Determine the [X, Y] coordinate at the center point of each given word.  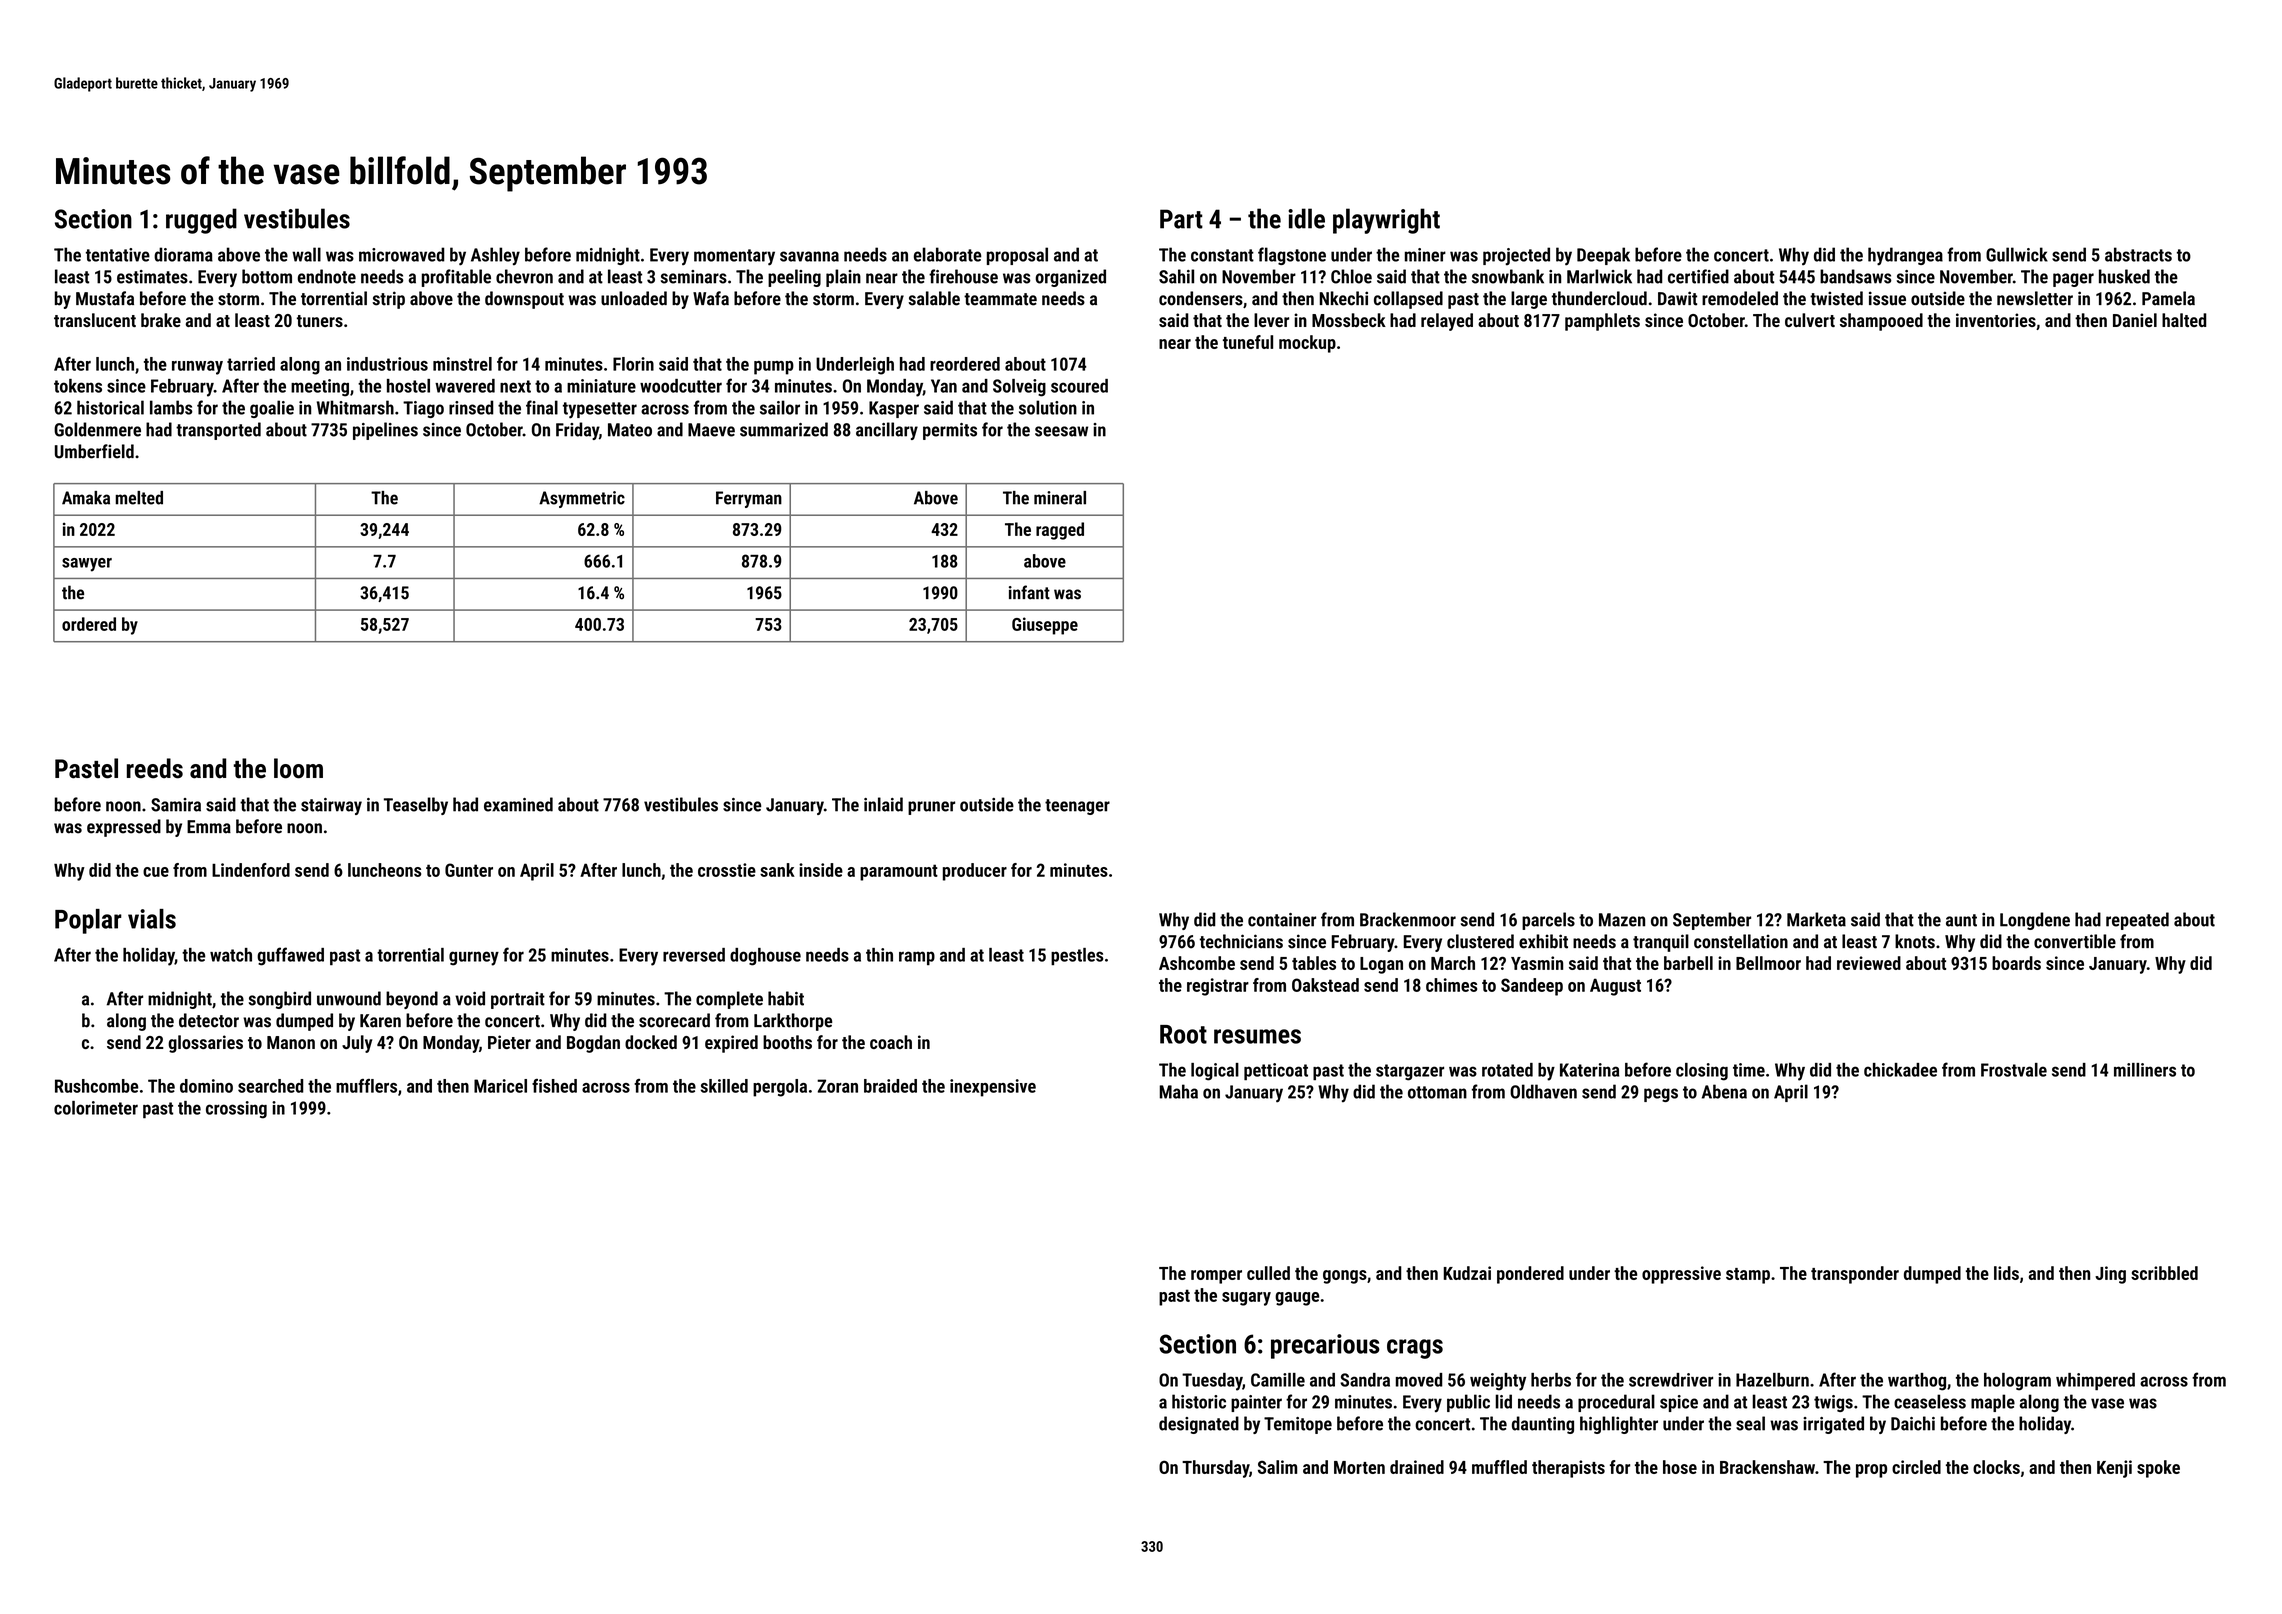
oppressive [1681, 1275]
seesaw [1061, 431]
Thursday [1215, 1469]
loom [298, 768]
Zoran [837, 1086]
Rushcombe [96, 1086]
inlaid [883, 804]
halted [2184, 320]
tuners [320, 321]
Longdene [2035, 921]
